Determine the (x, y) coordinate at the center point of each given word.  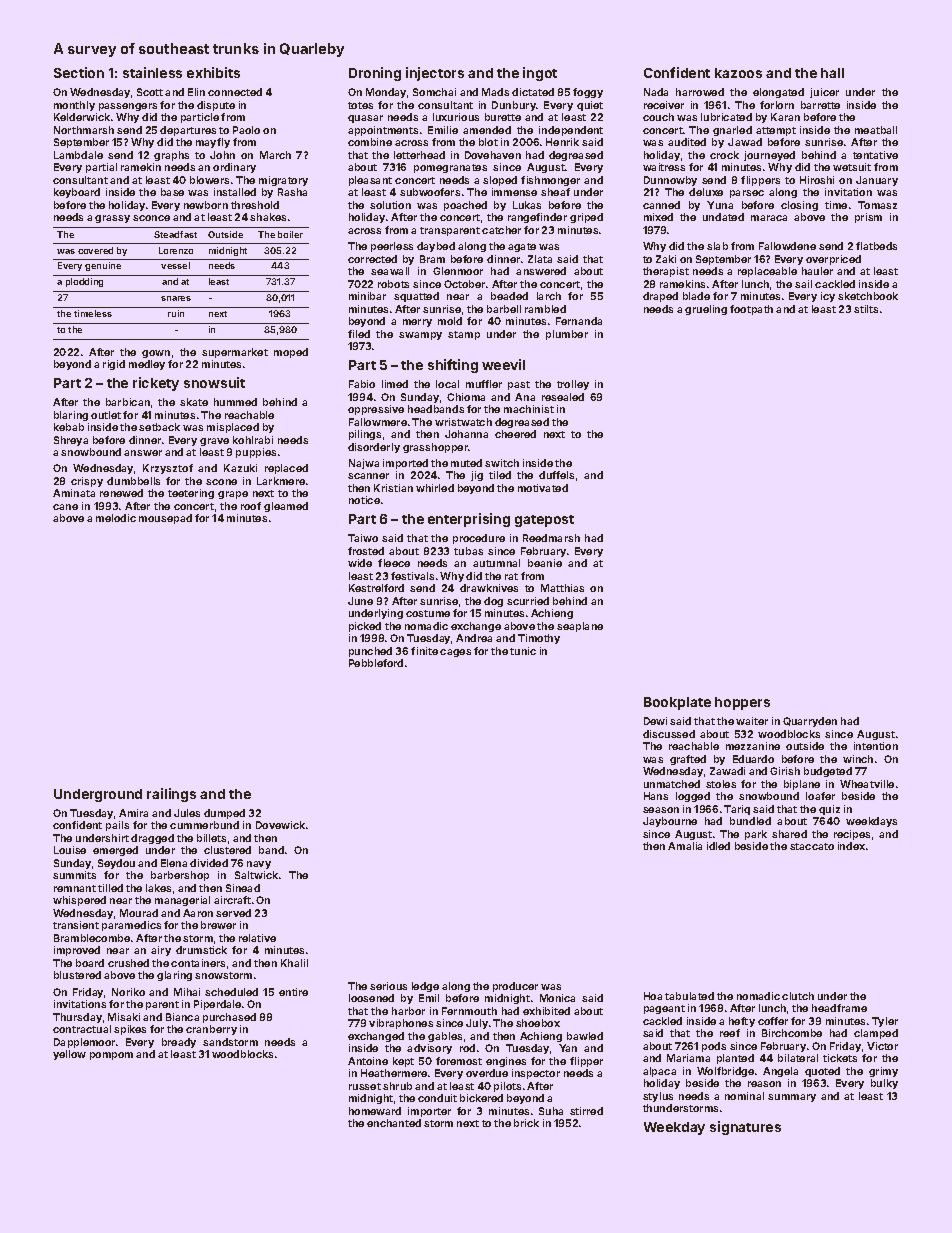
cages (455, 653)
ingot (540, 74)
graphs (171, 156)
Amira (133, 813)
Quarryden (810, 722)
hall (832, 73)
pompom (111, 1056)
